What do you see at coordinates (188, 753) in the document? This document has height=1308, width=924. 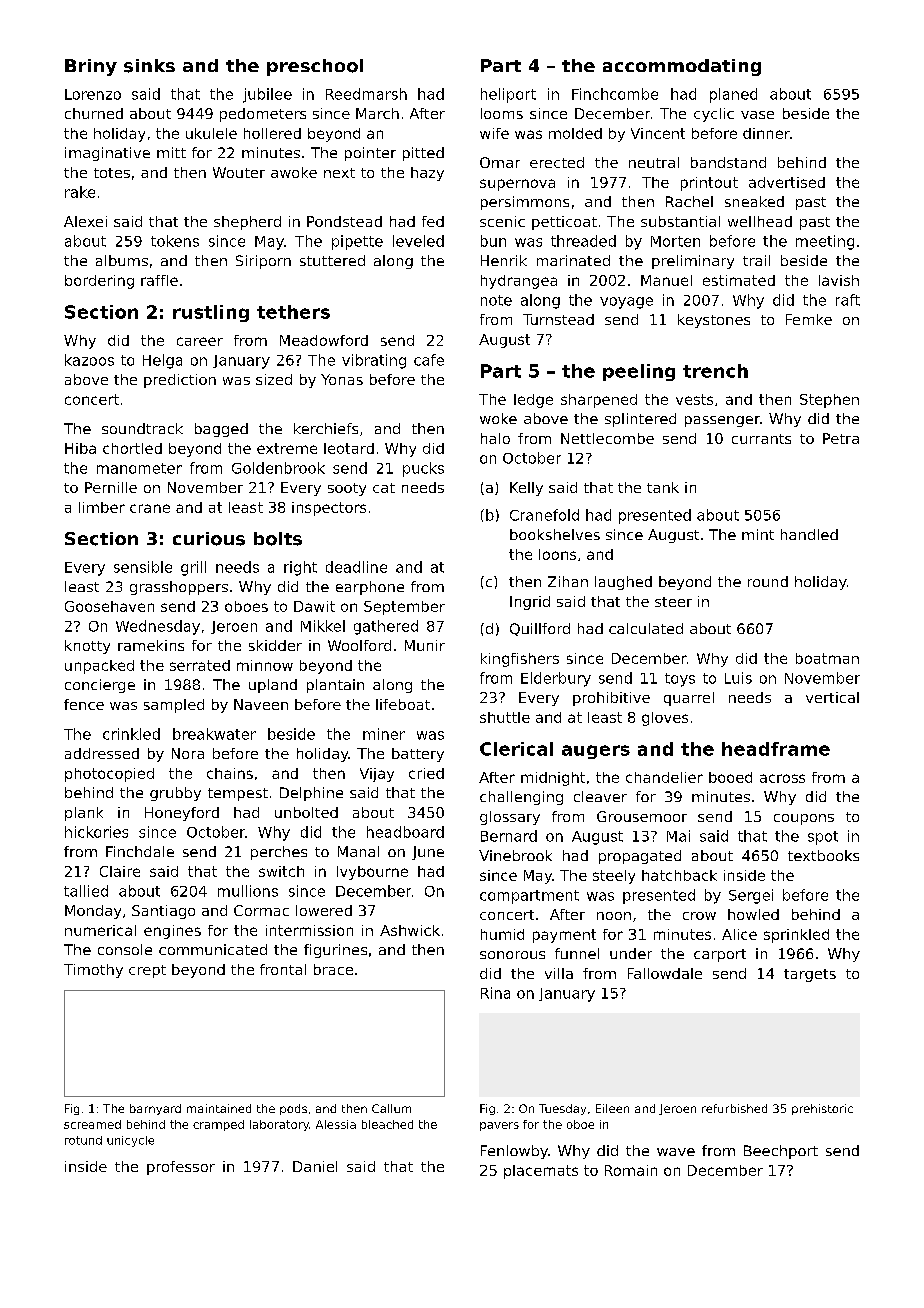 I see `Nora` at bounding box center [188, 753].
